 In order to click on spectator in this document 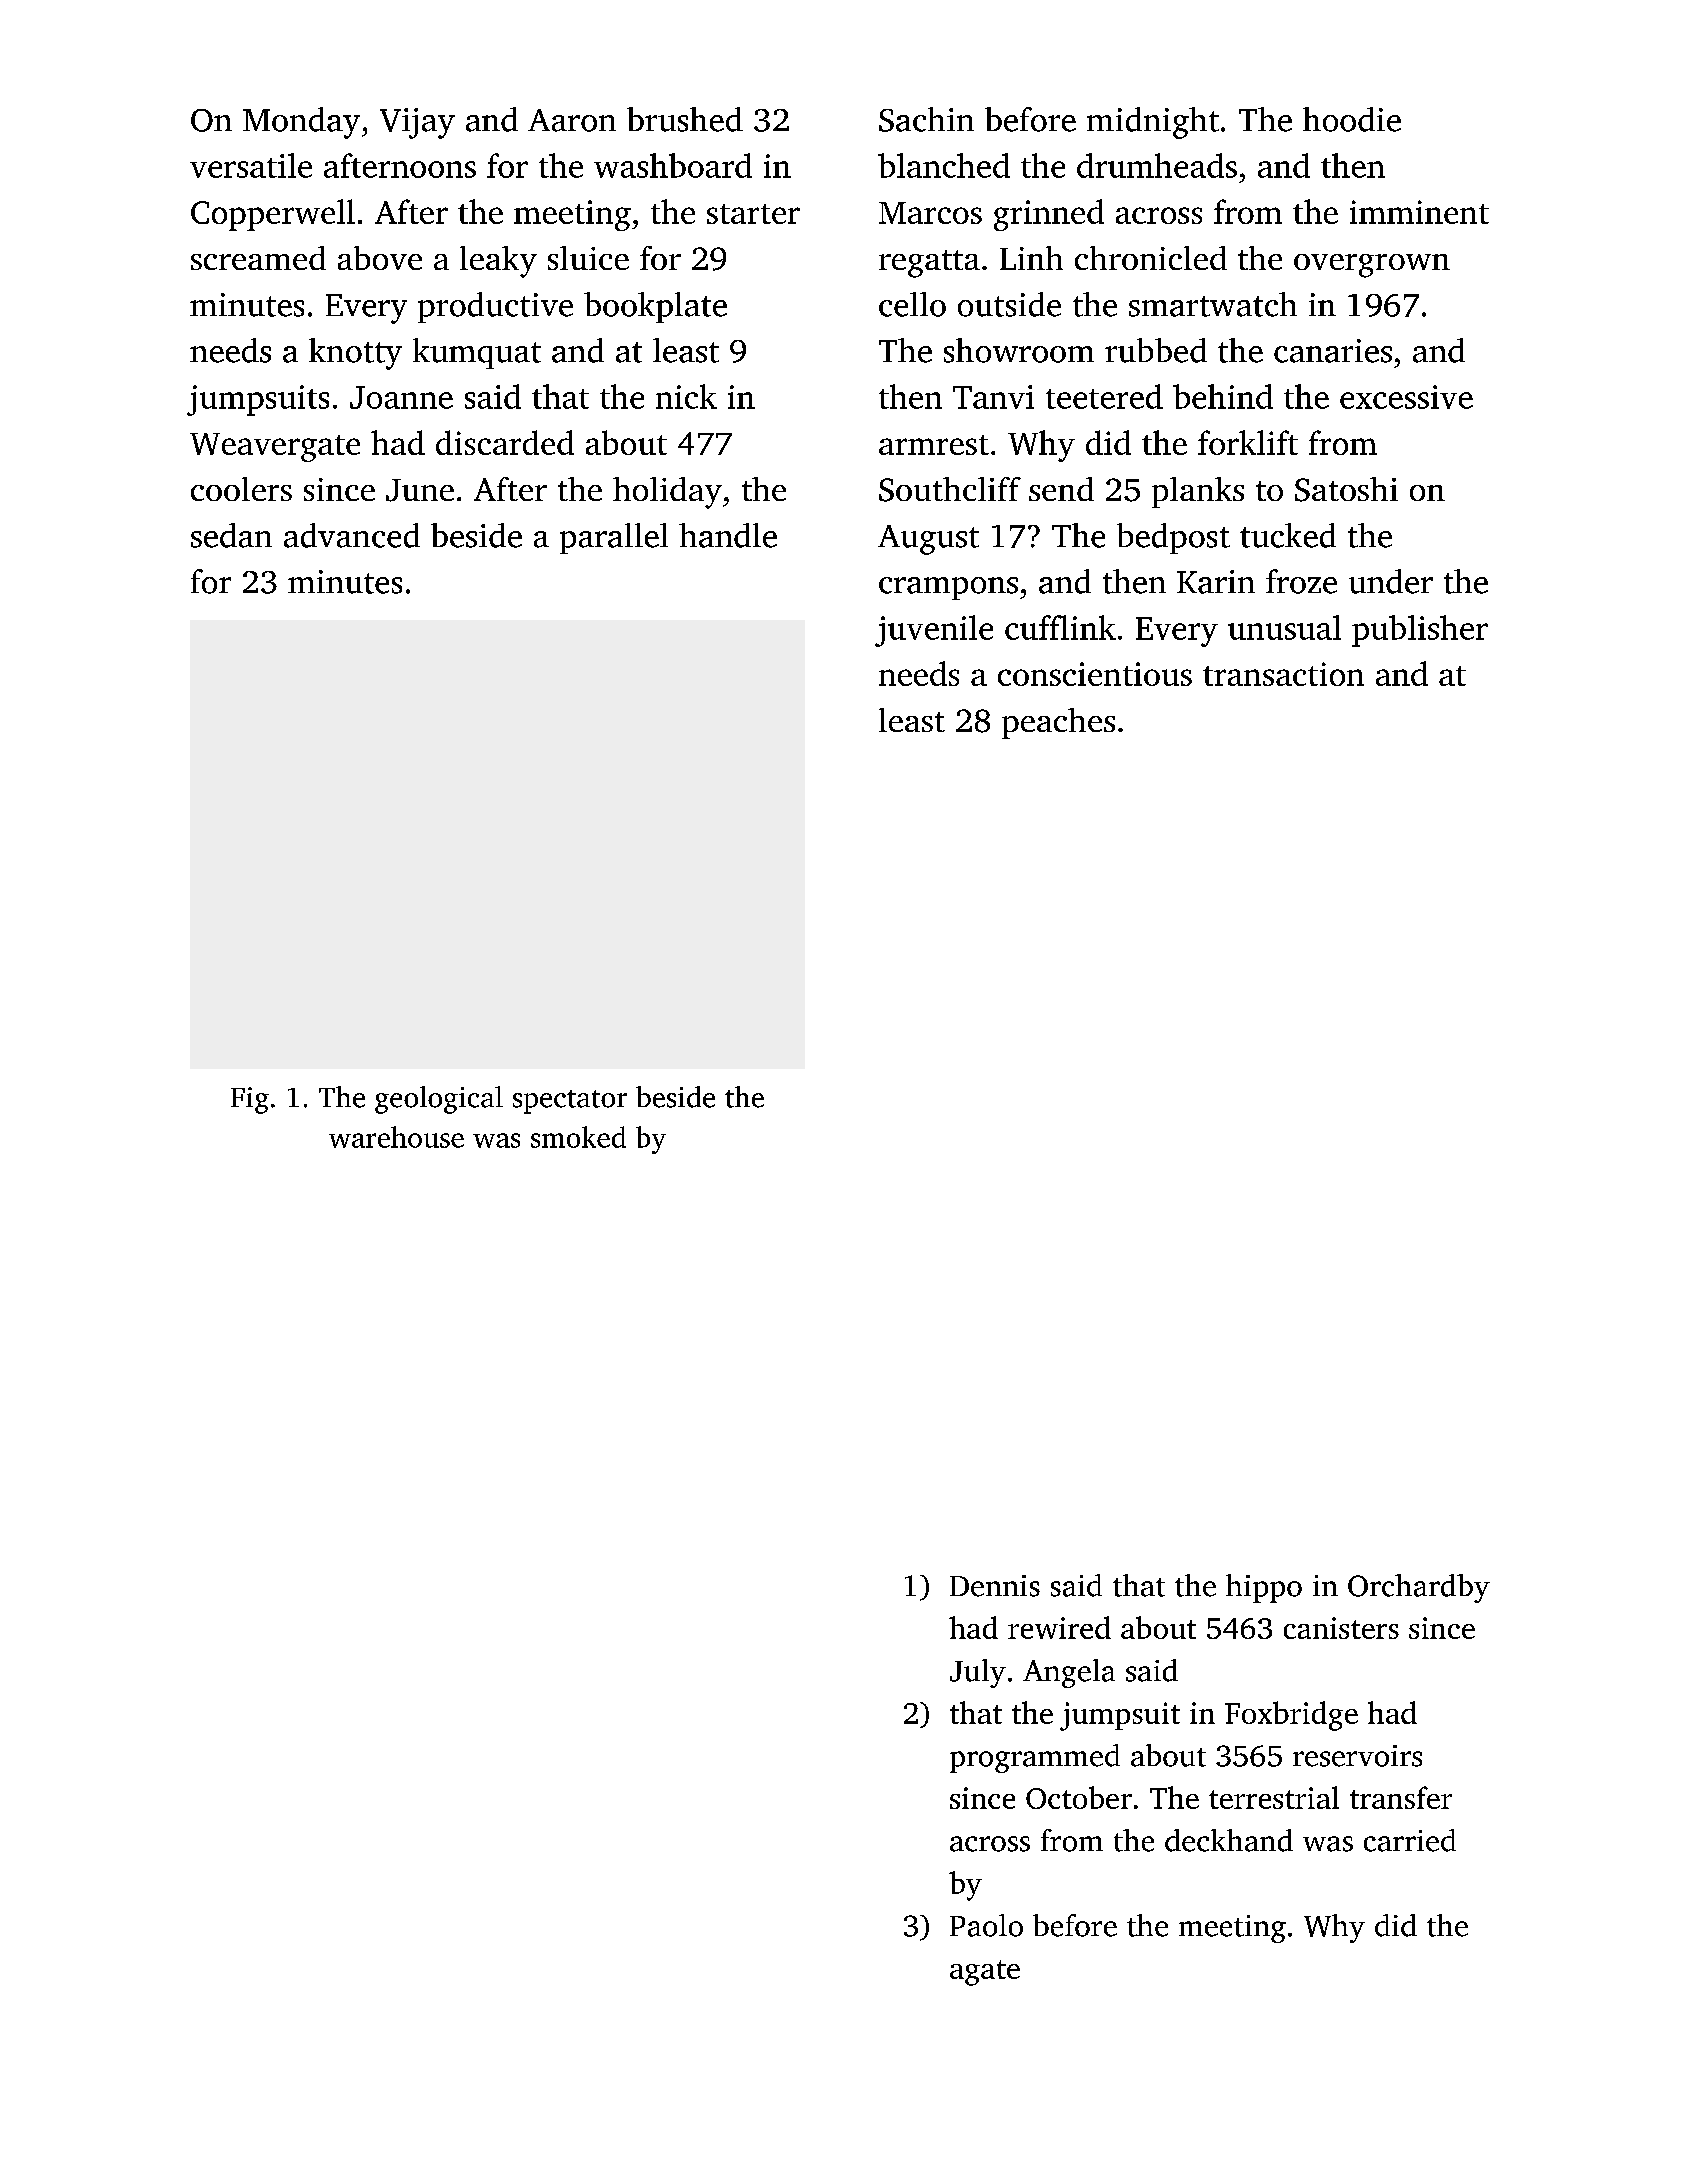, I will do `click(570, 1102)`.
